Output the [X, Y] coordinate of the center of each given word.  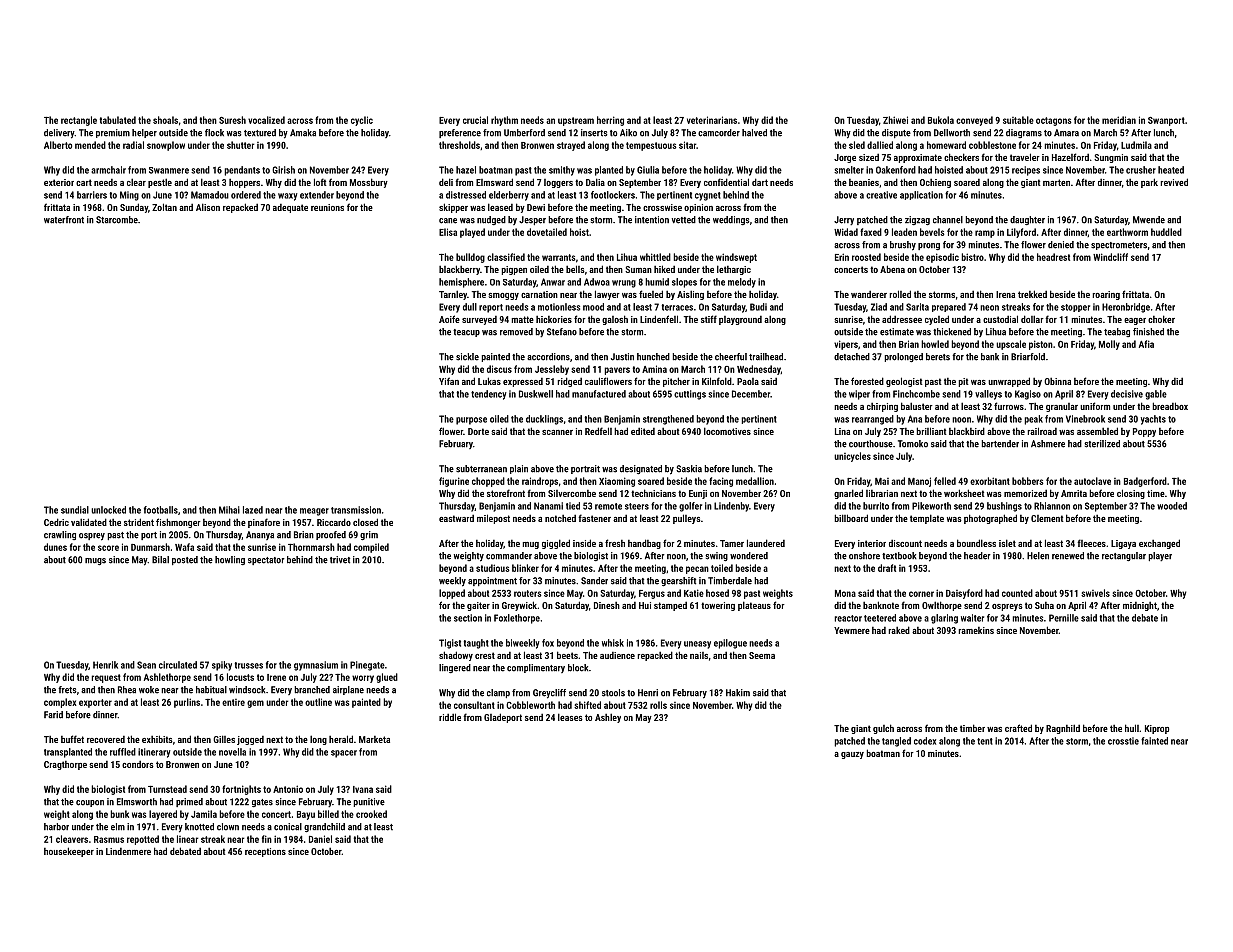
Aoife [449, 319]
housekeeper [69, 852]
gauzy [852, 755]
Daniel [320, 839]
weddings [731, 220]
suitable [1018, 120]
